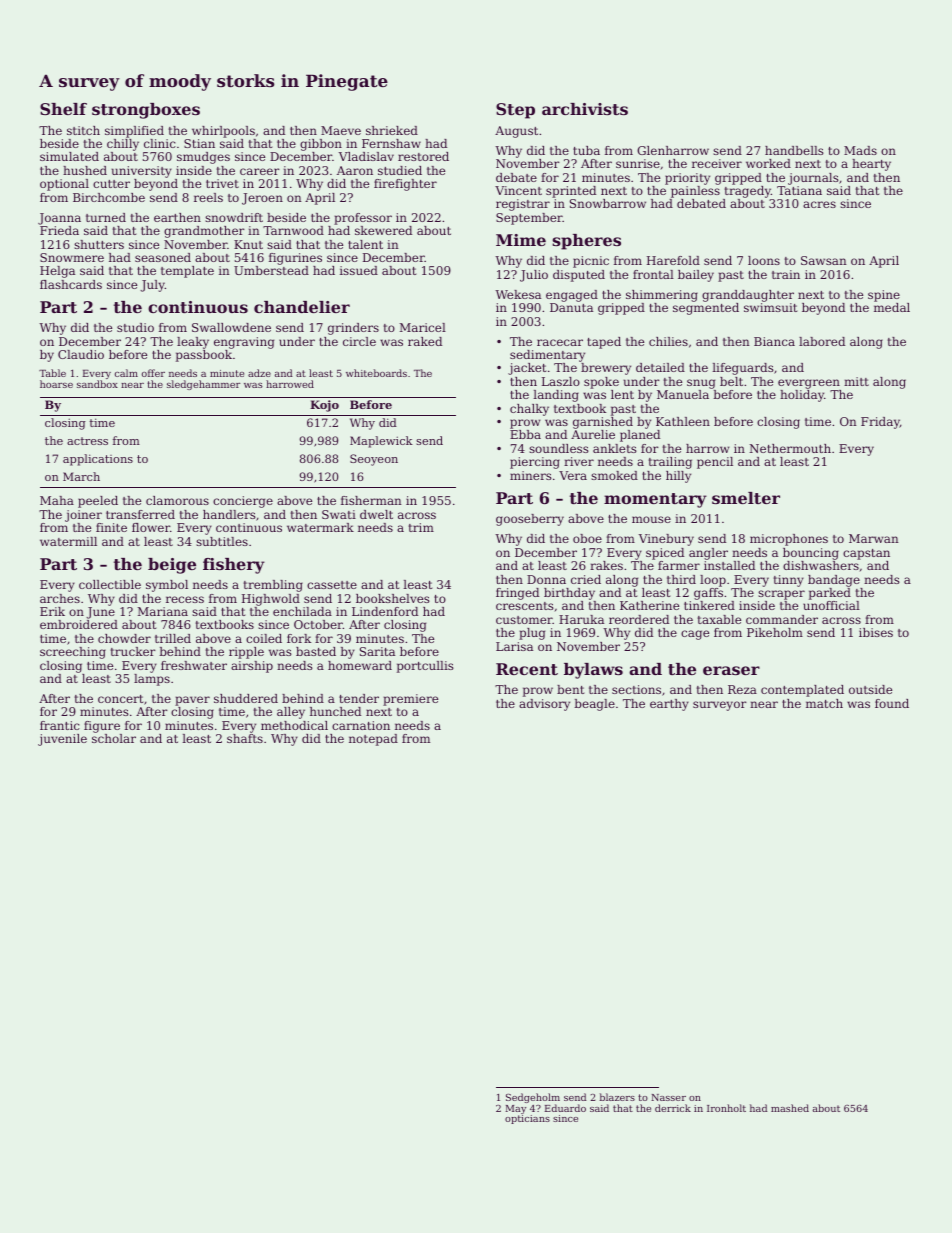 The width and height of the page is (952, 1233). What do you see at coordinates (391, 143) in the page?
I see `Fernshaw` at bounding box center [391, 143].
